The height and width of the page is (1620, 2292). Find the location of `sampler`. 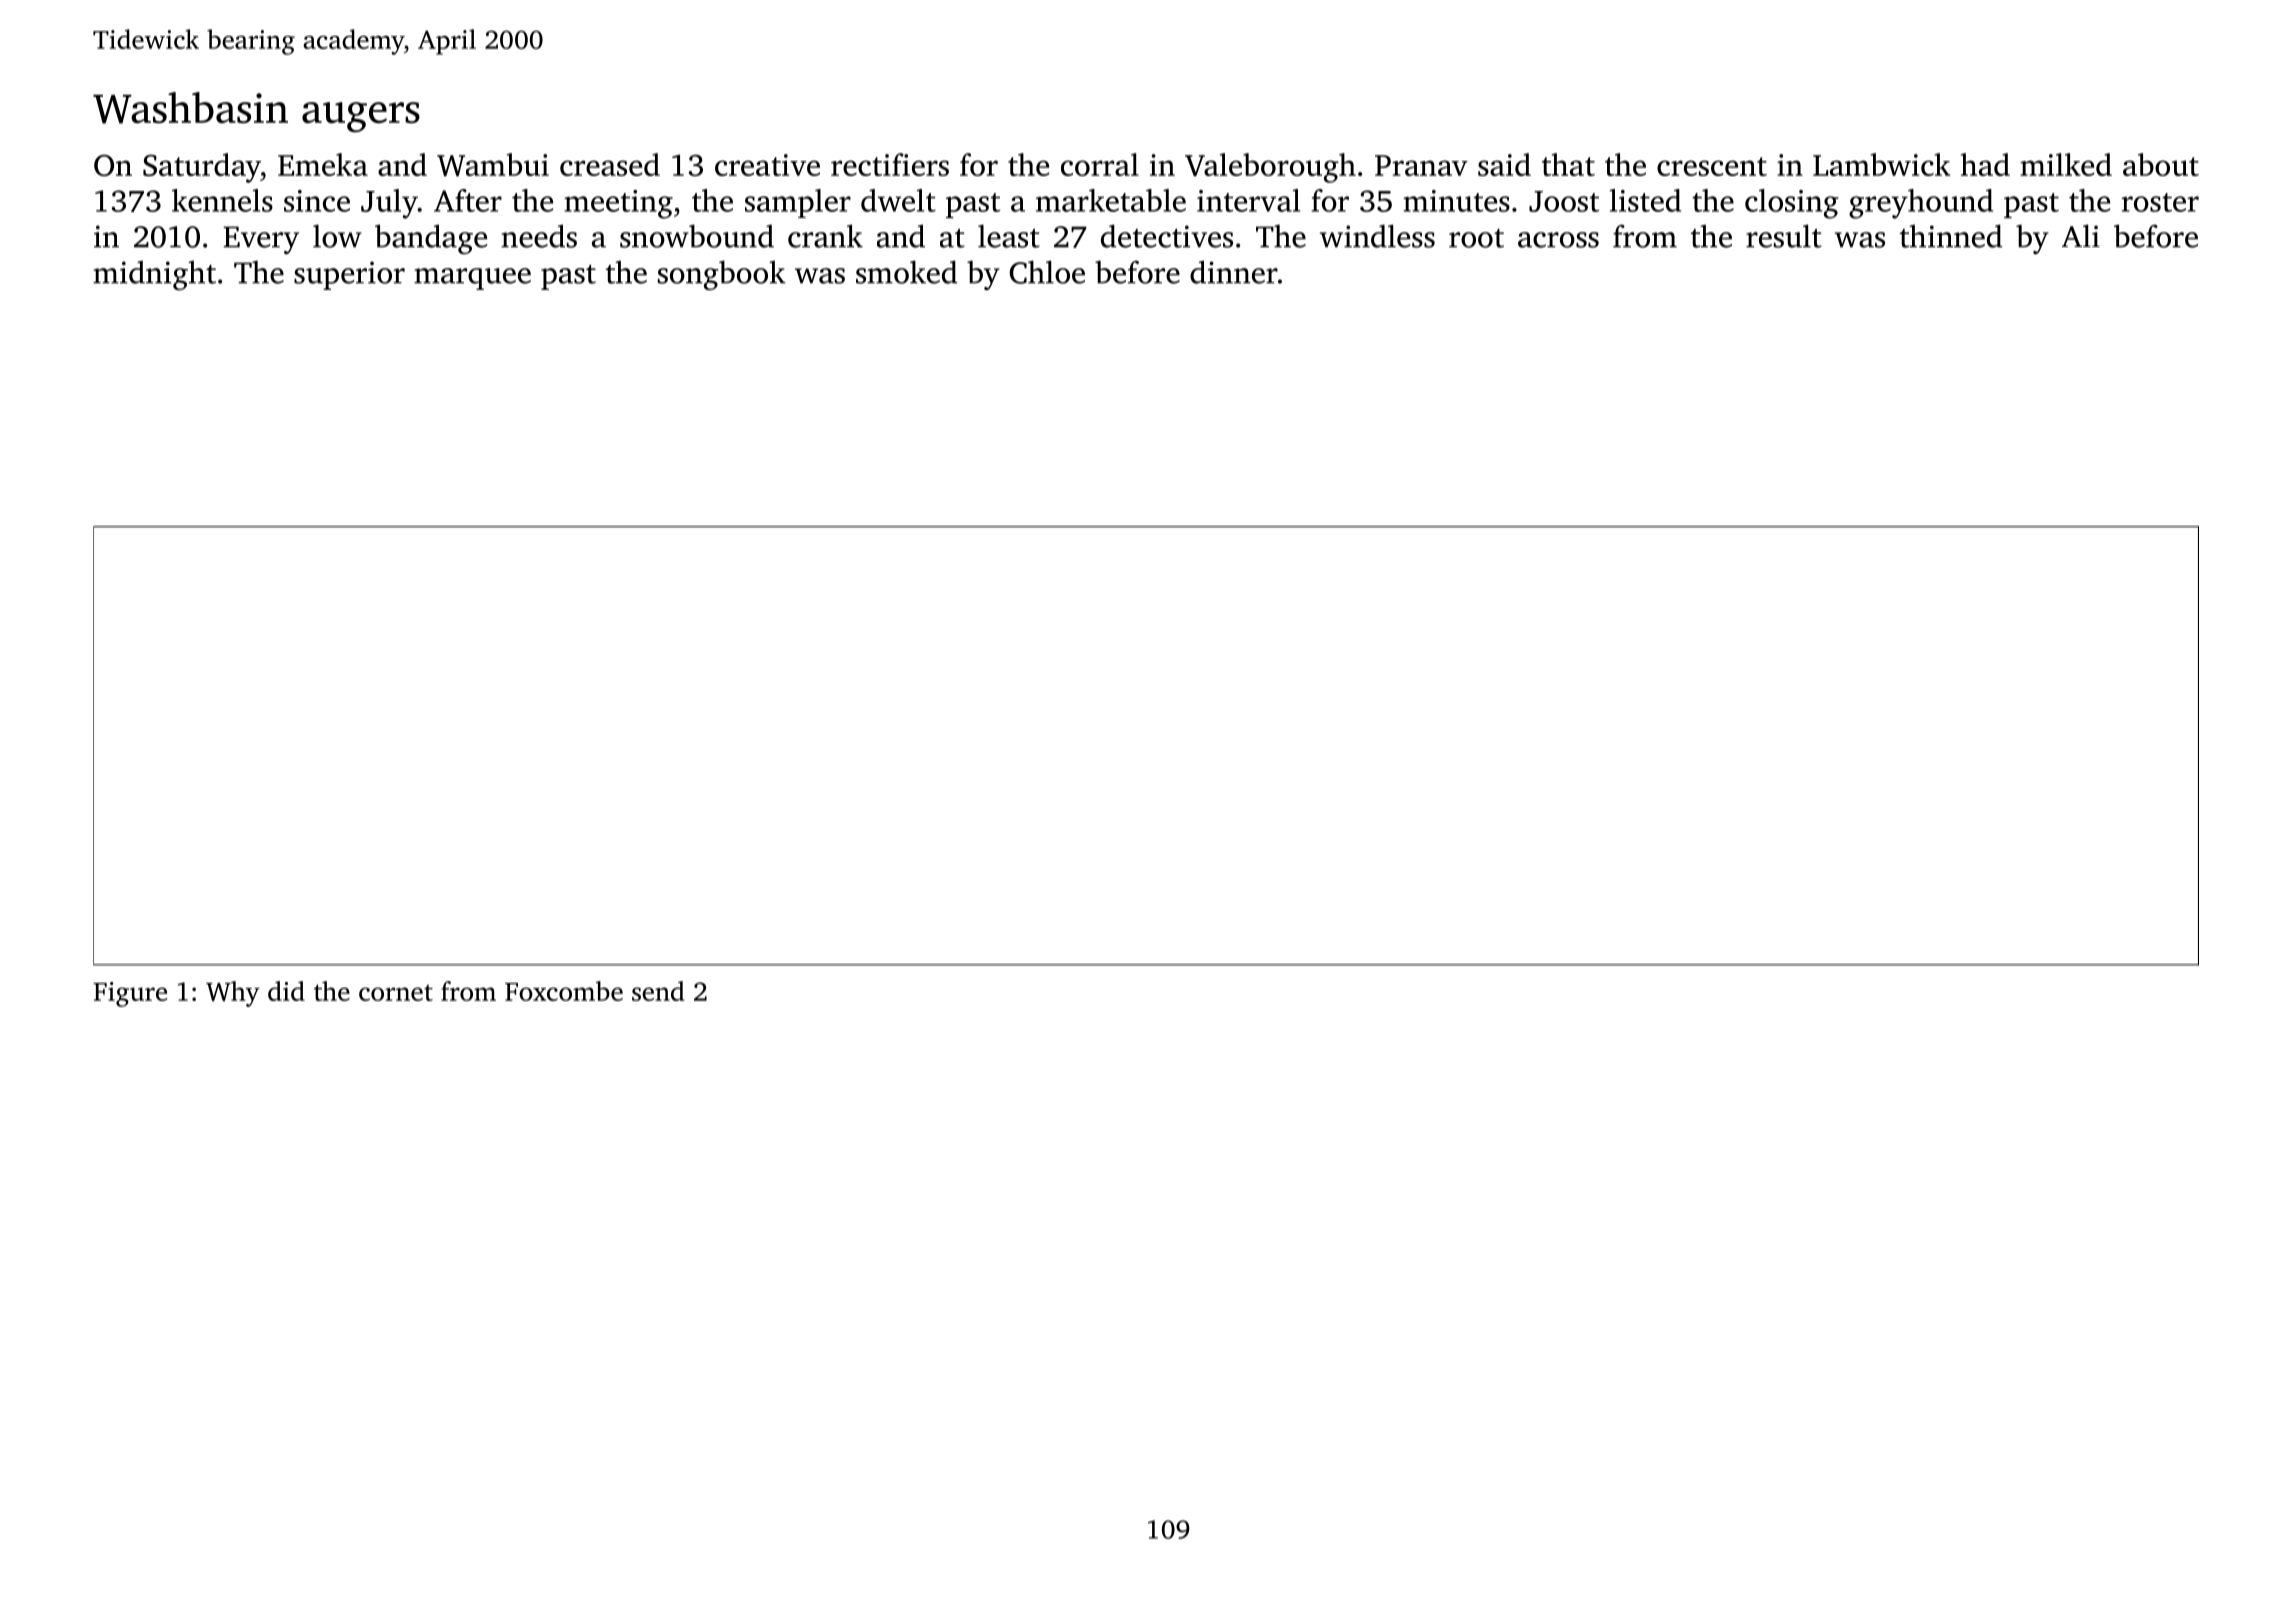

sampler is located at coordinates (798, 203).
